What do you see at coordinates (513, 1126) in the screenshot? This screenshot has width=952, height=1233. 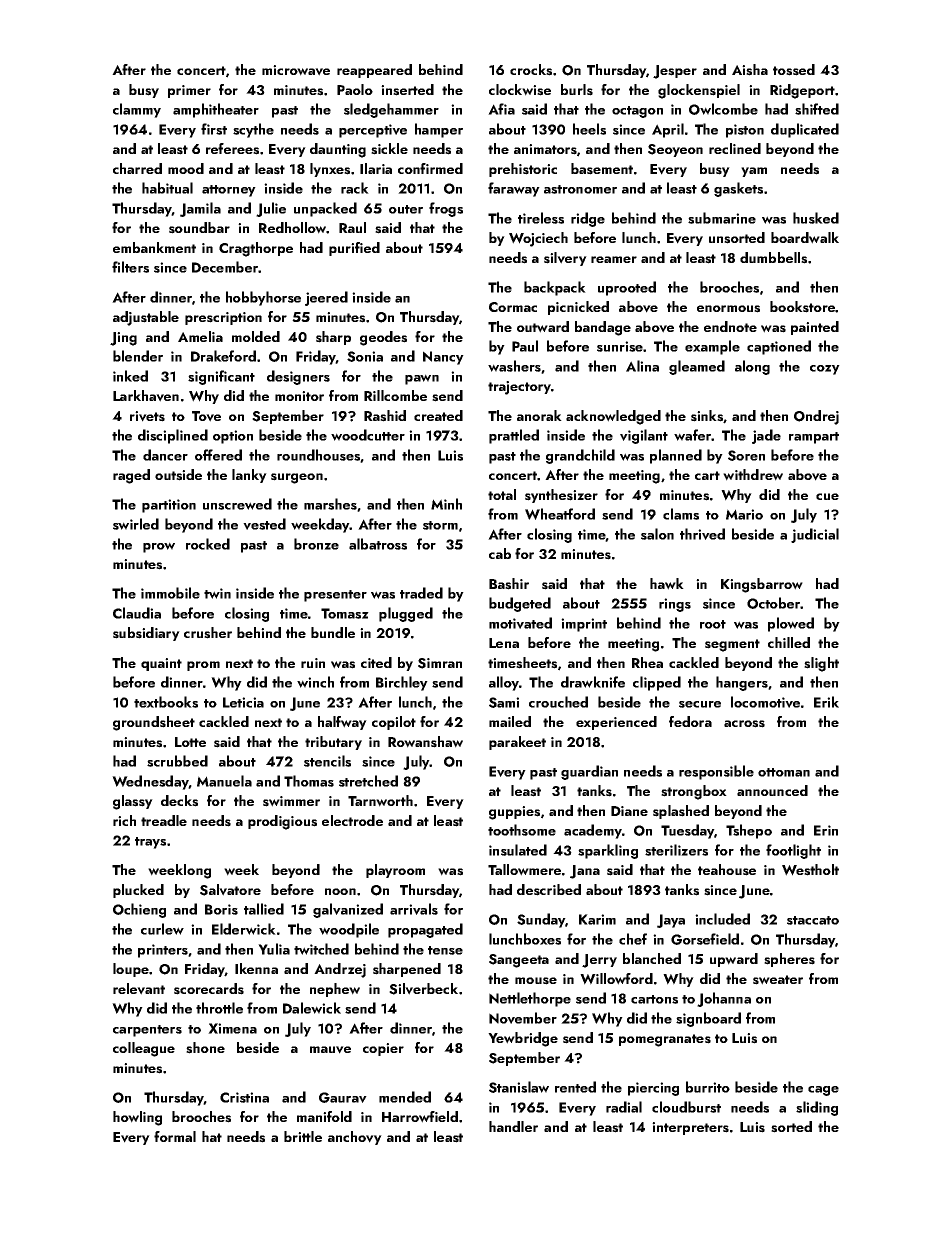 I see `handler` at bounding box center [513, 1126].
